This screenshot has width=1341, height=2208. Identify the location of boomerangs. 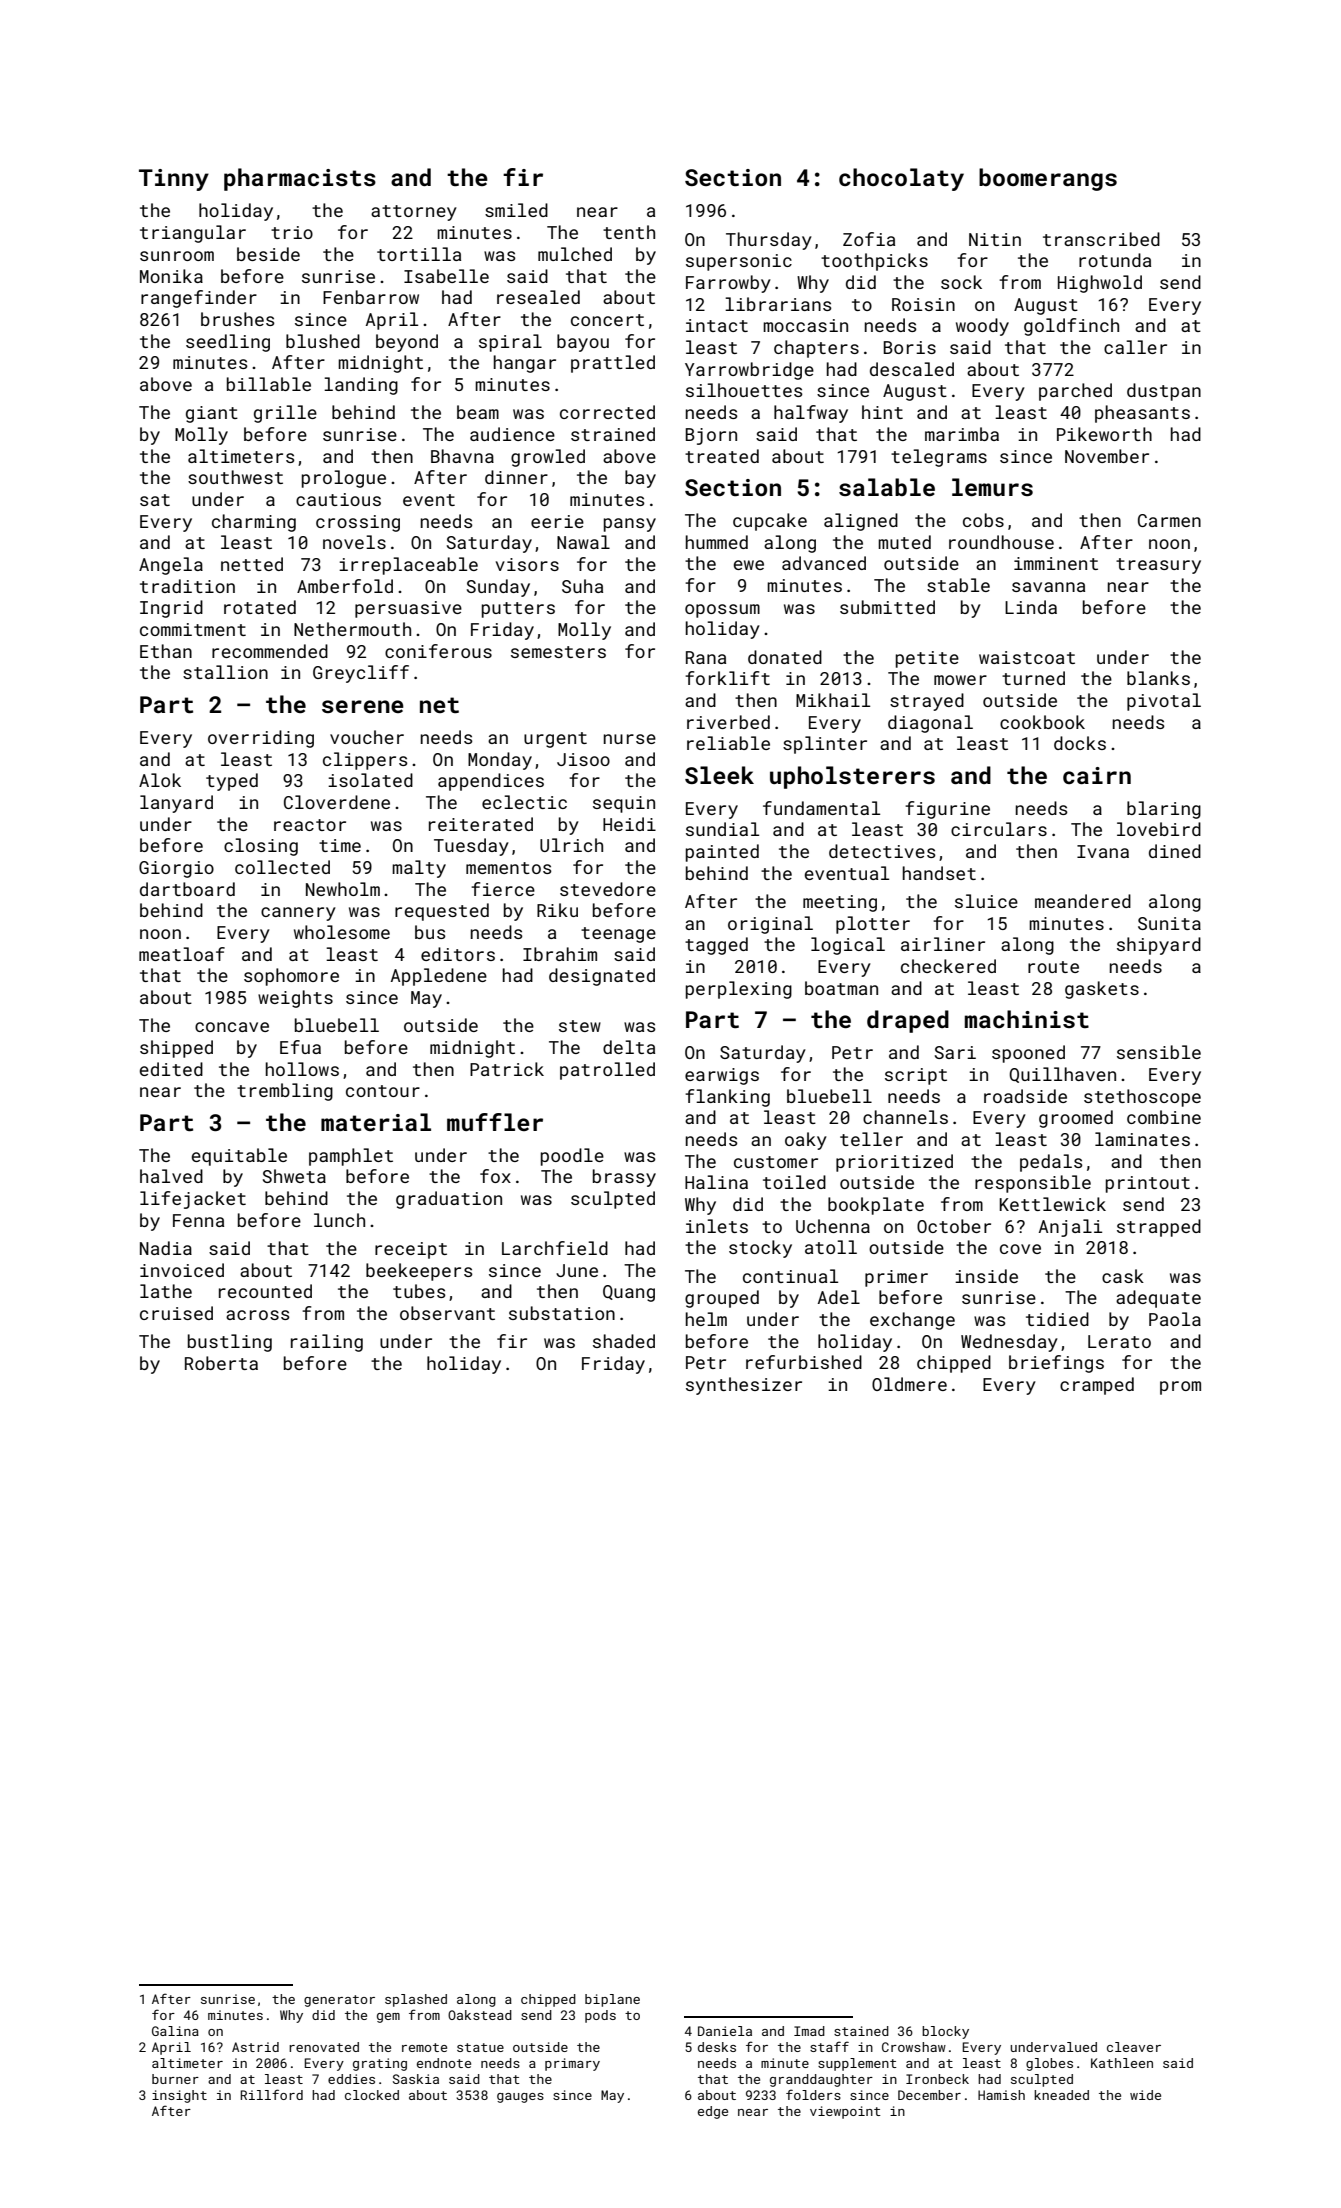
(1048, 179).
